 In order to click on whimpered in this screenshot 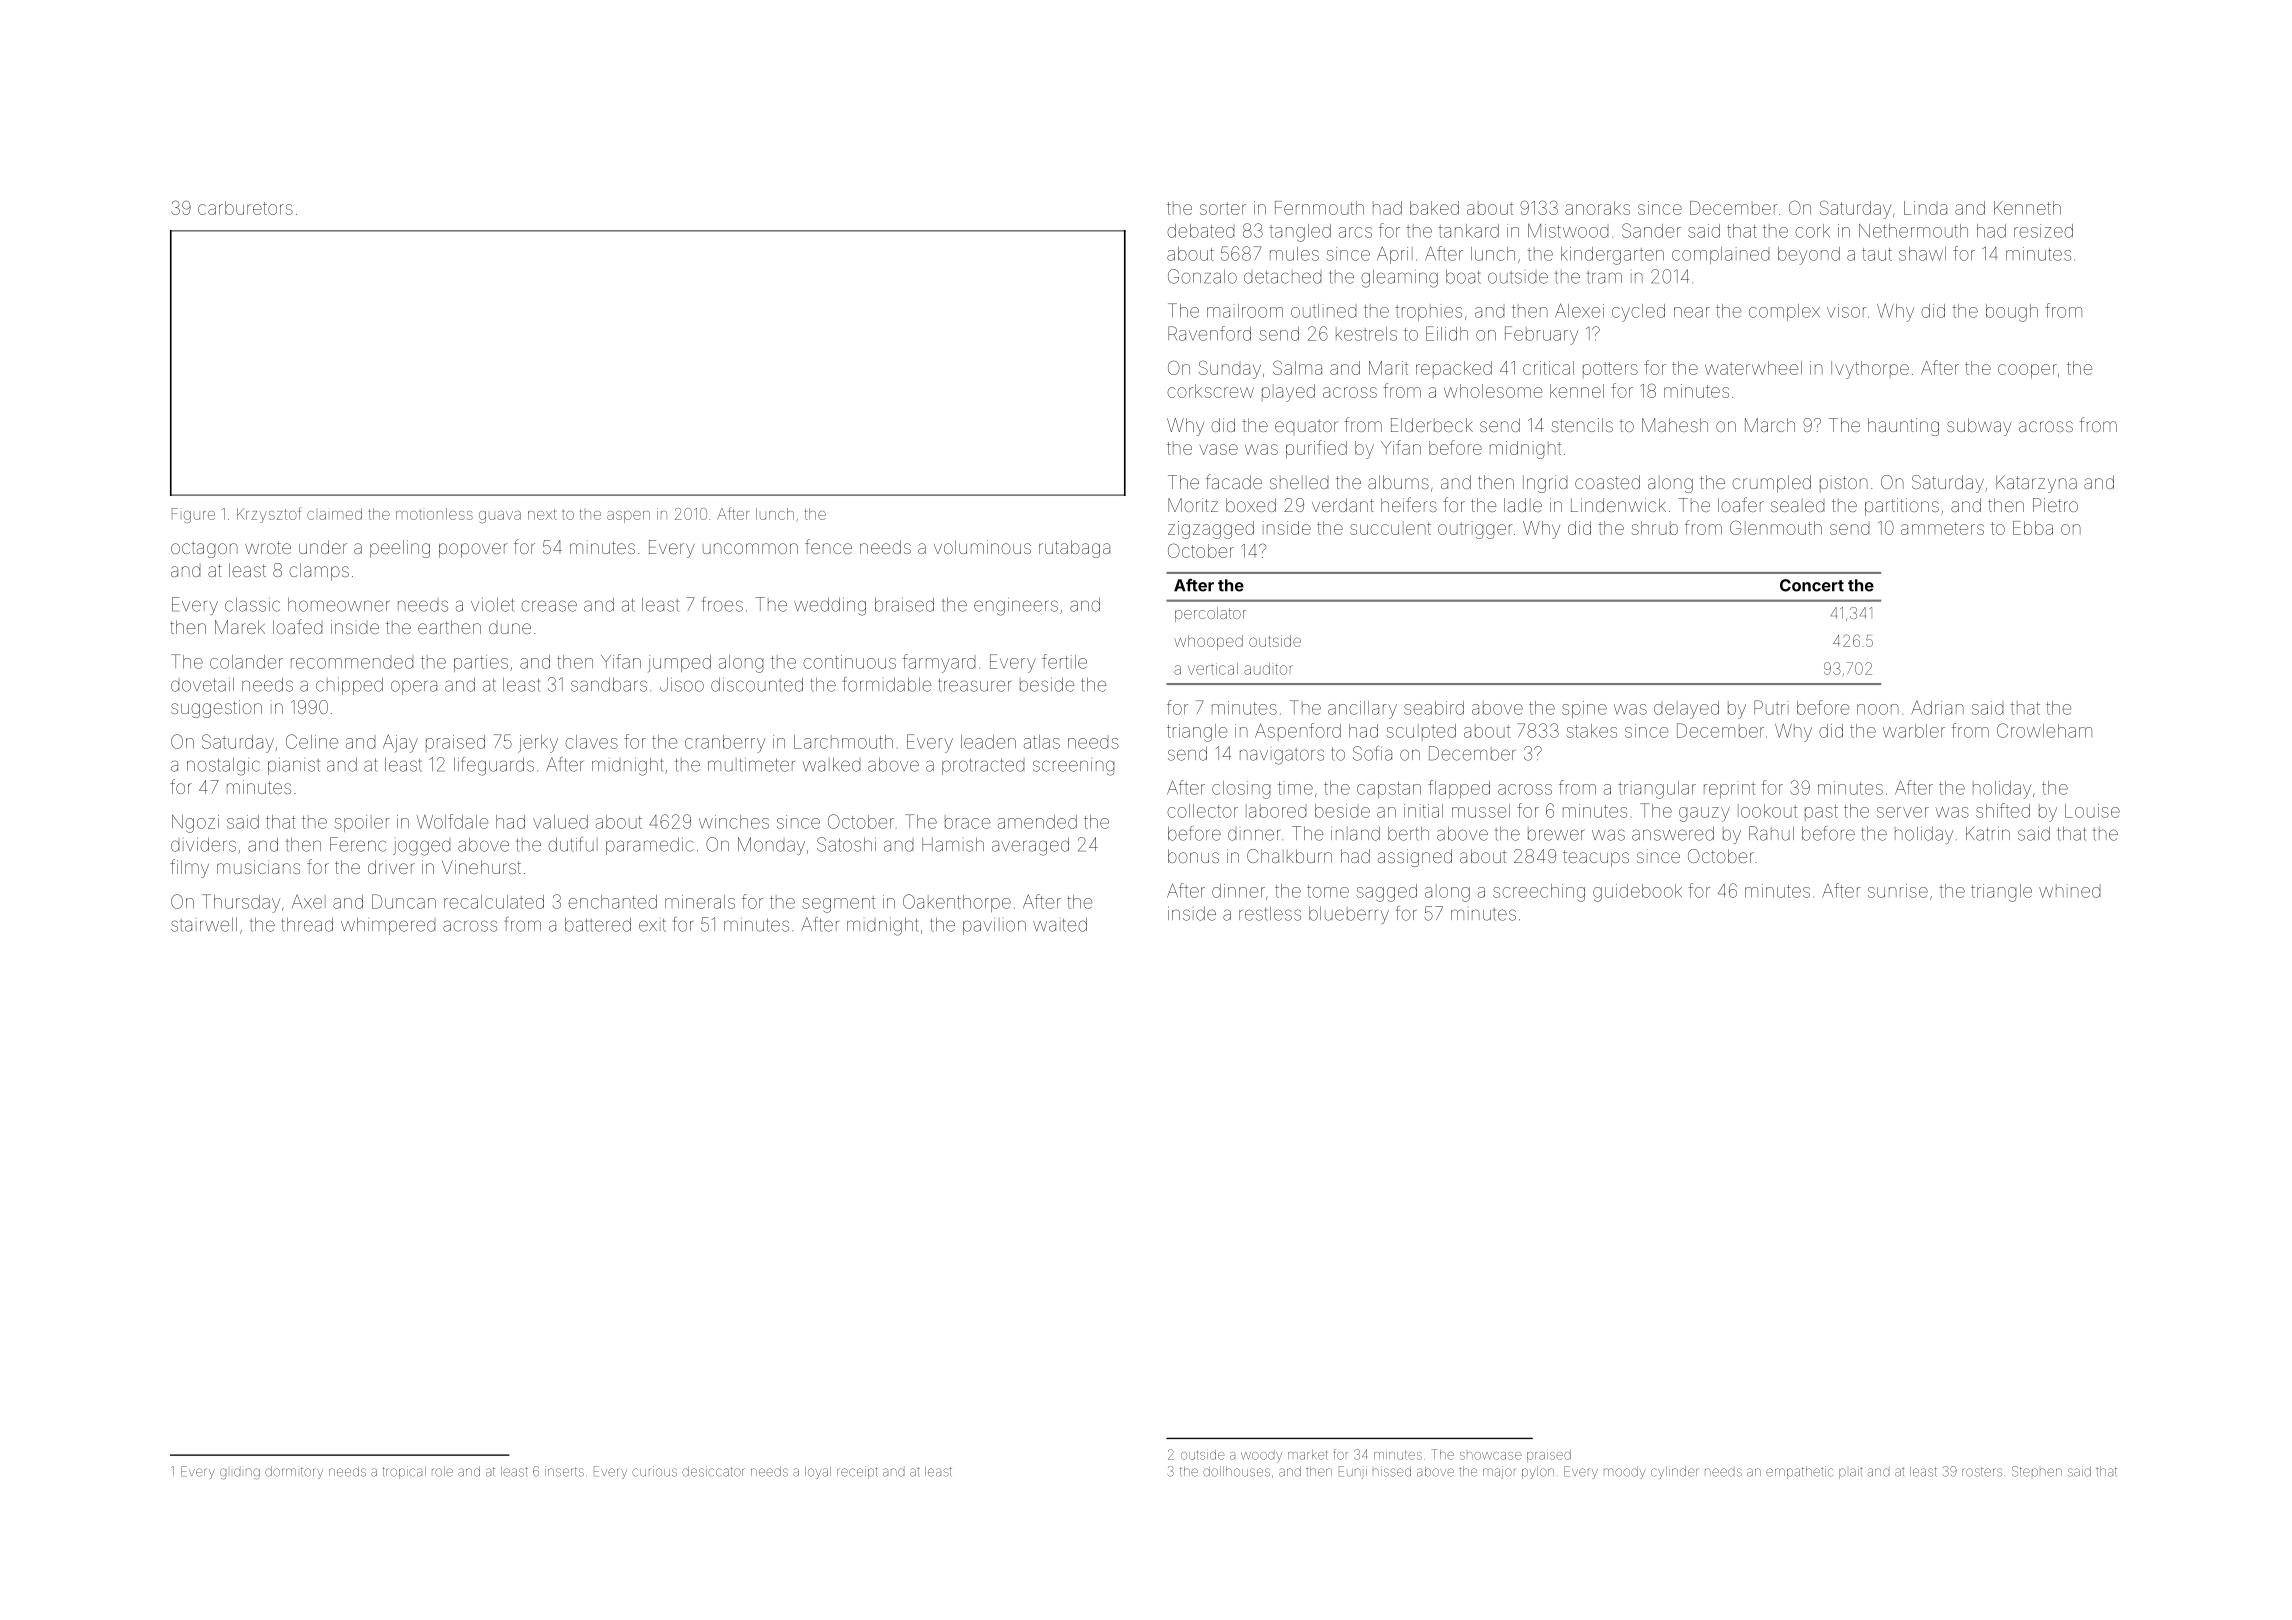, I will do `click(388, 926)`.
